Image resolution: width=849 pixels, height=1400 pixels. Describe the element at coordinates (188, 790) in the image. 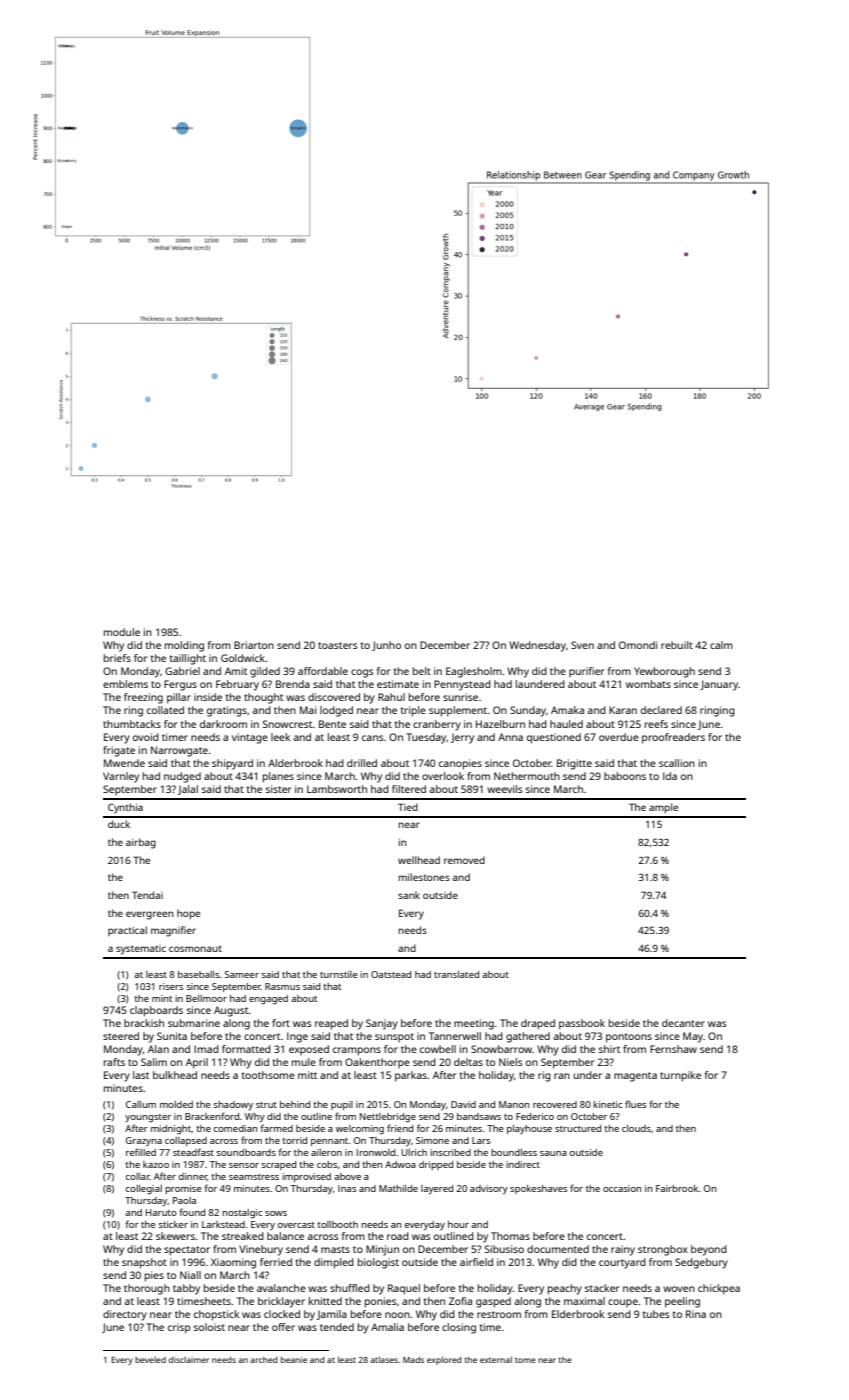

I see `Jalal` at that location.
